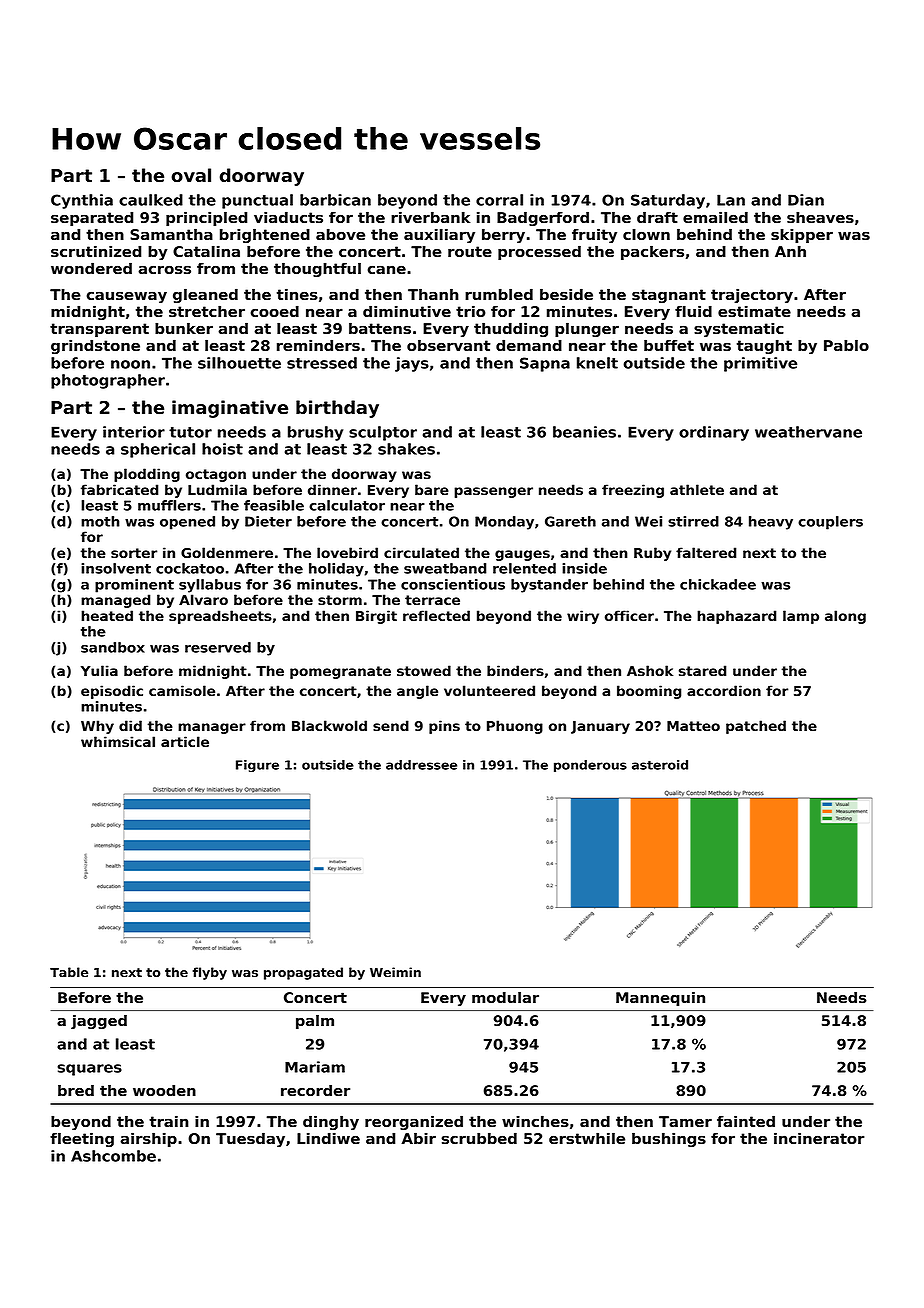  I want to click on Why, so click(97, 727).
